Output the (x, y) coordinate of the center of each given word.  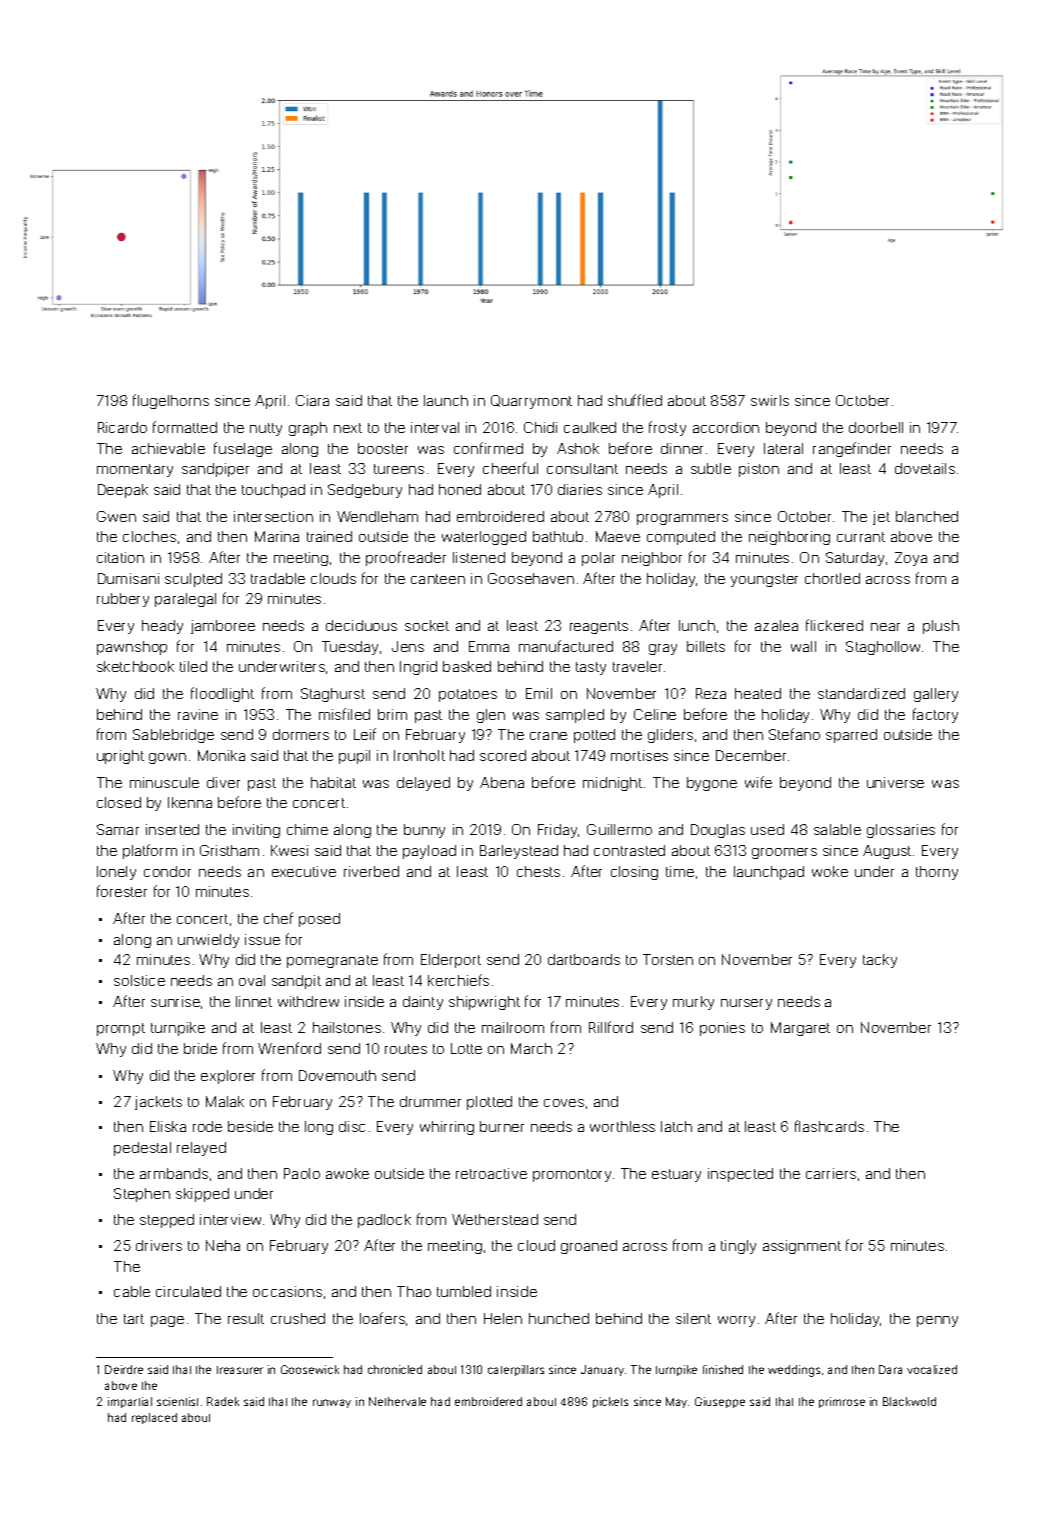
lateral (783, 448)
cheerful (510, 468)
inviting (256, 831)
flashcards (829, 1126)
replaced (154, 1418)
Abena (502, 782)
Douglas (718, 831)
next (348, 428)
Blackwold (909, 1401)
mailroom (513, 1027)
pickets (610, 1402)
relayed (201, 1149)
